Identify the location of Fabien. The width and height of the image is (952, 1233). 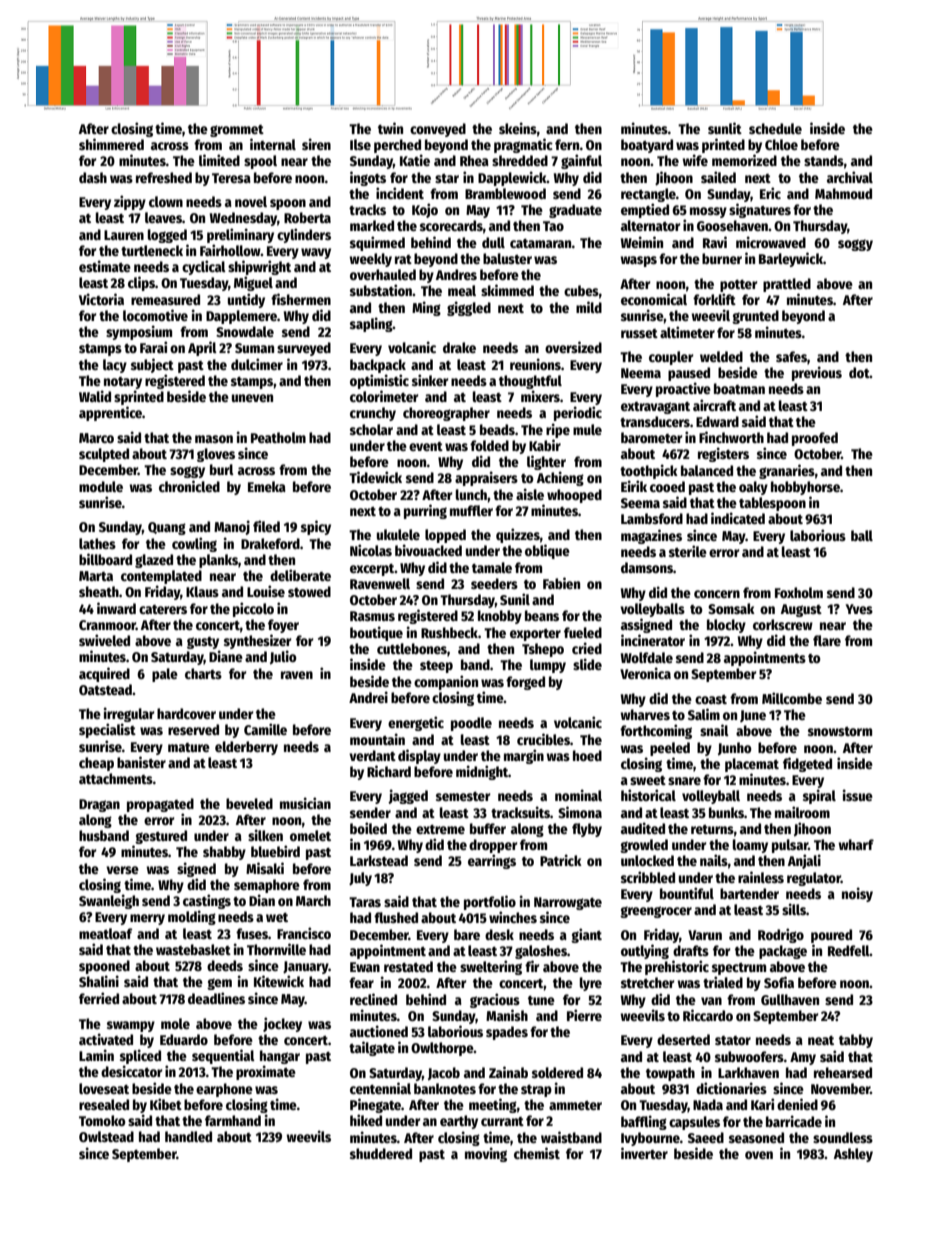
(561, 583).
